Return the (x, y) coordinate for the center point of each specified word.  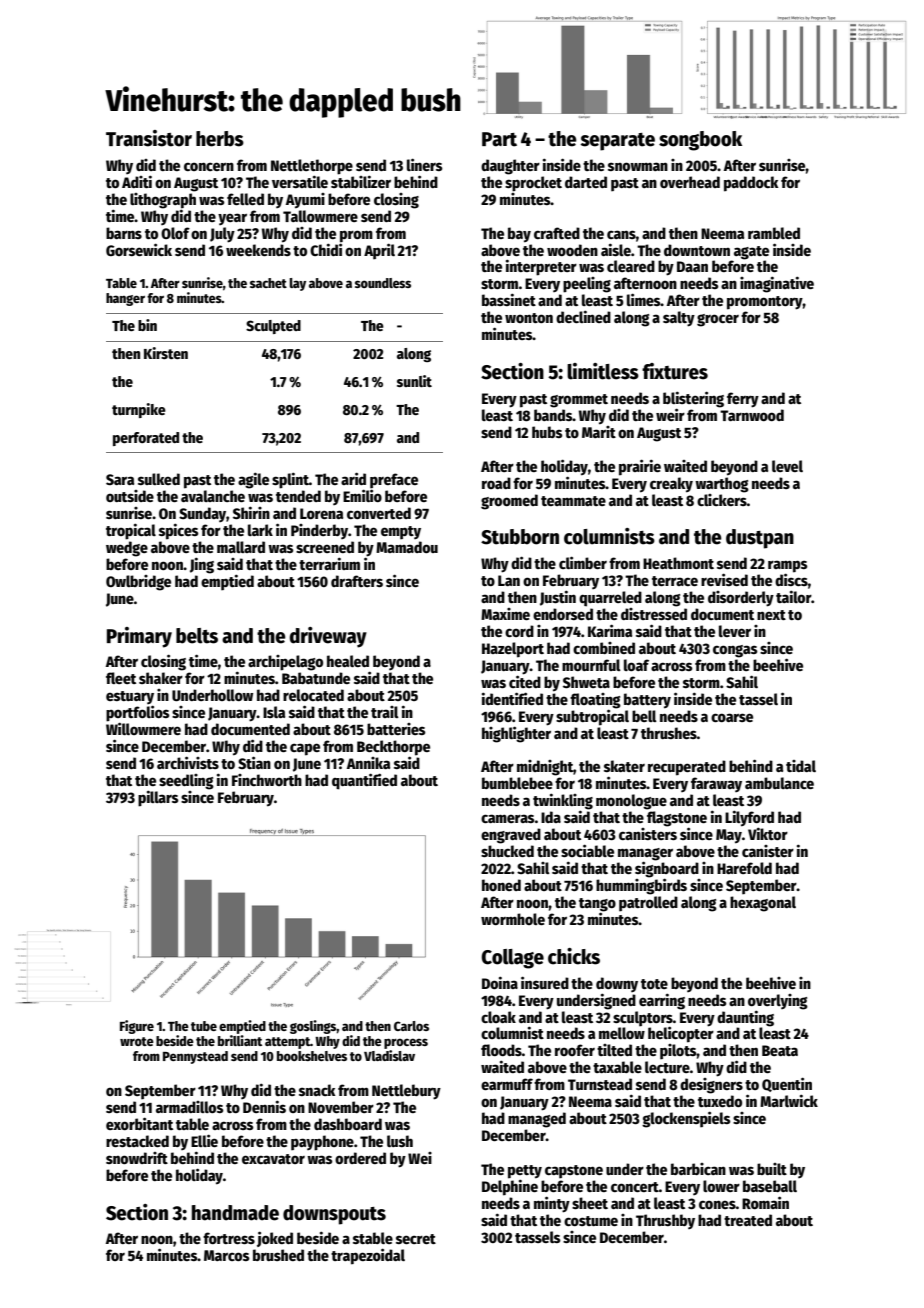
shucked (507, 851)
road (496, 483)
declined (583, 316)
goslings (313, 1027)
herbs (220, 139)
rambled (774, 233)
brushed (278, 1255)
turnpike (139, 410)
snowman (638, 166)
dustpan (760, 539)
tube (204, 1026)
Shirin (251, 512)
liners (425, 164)
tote (654, 984)
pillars (158, 798)
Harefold (744, 868)
